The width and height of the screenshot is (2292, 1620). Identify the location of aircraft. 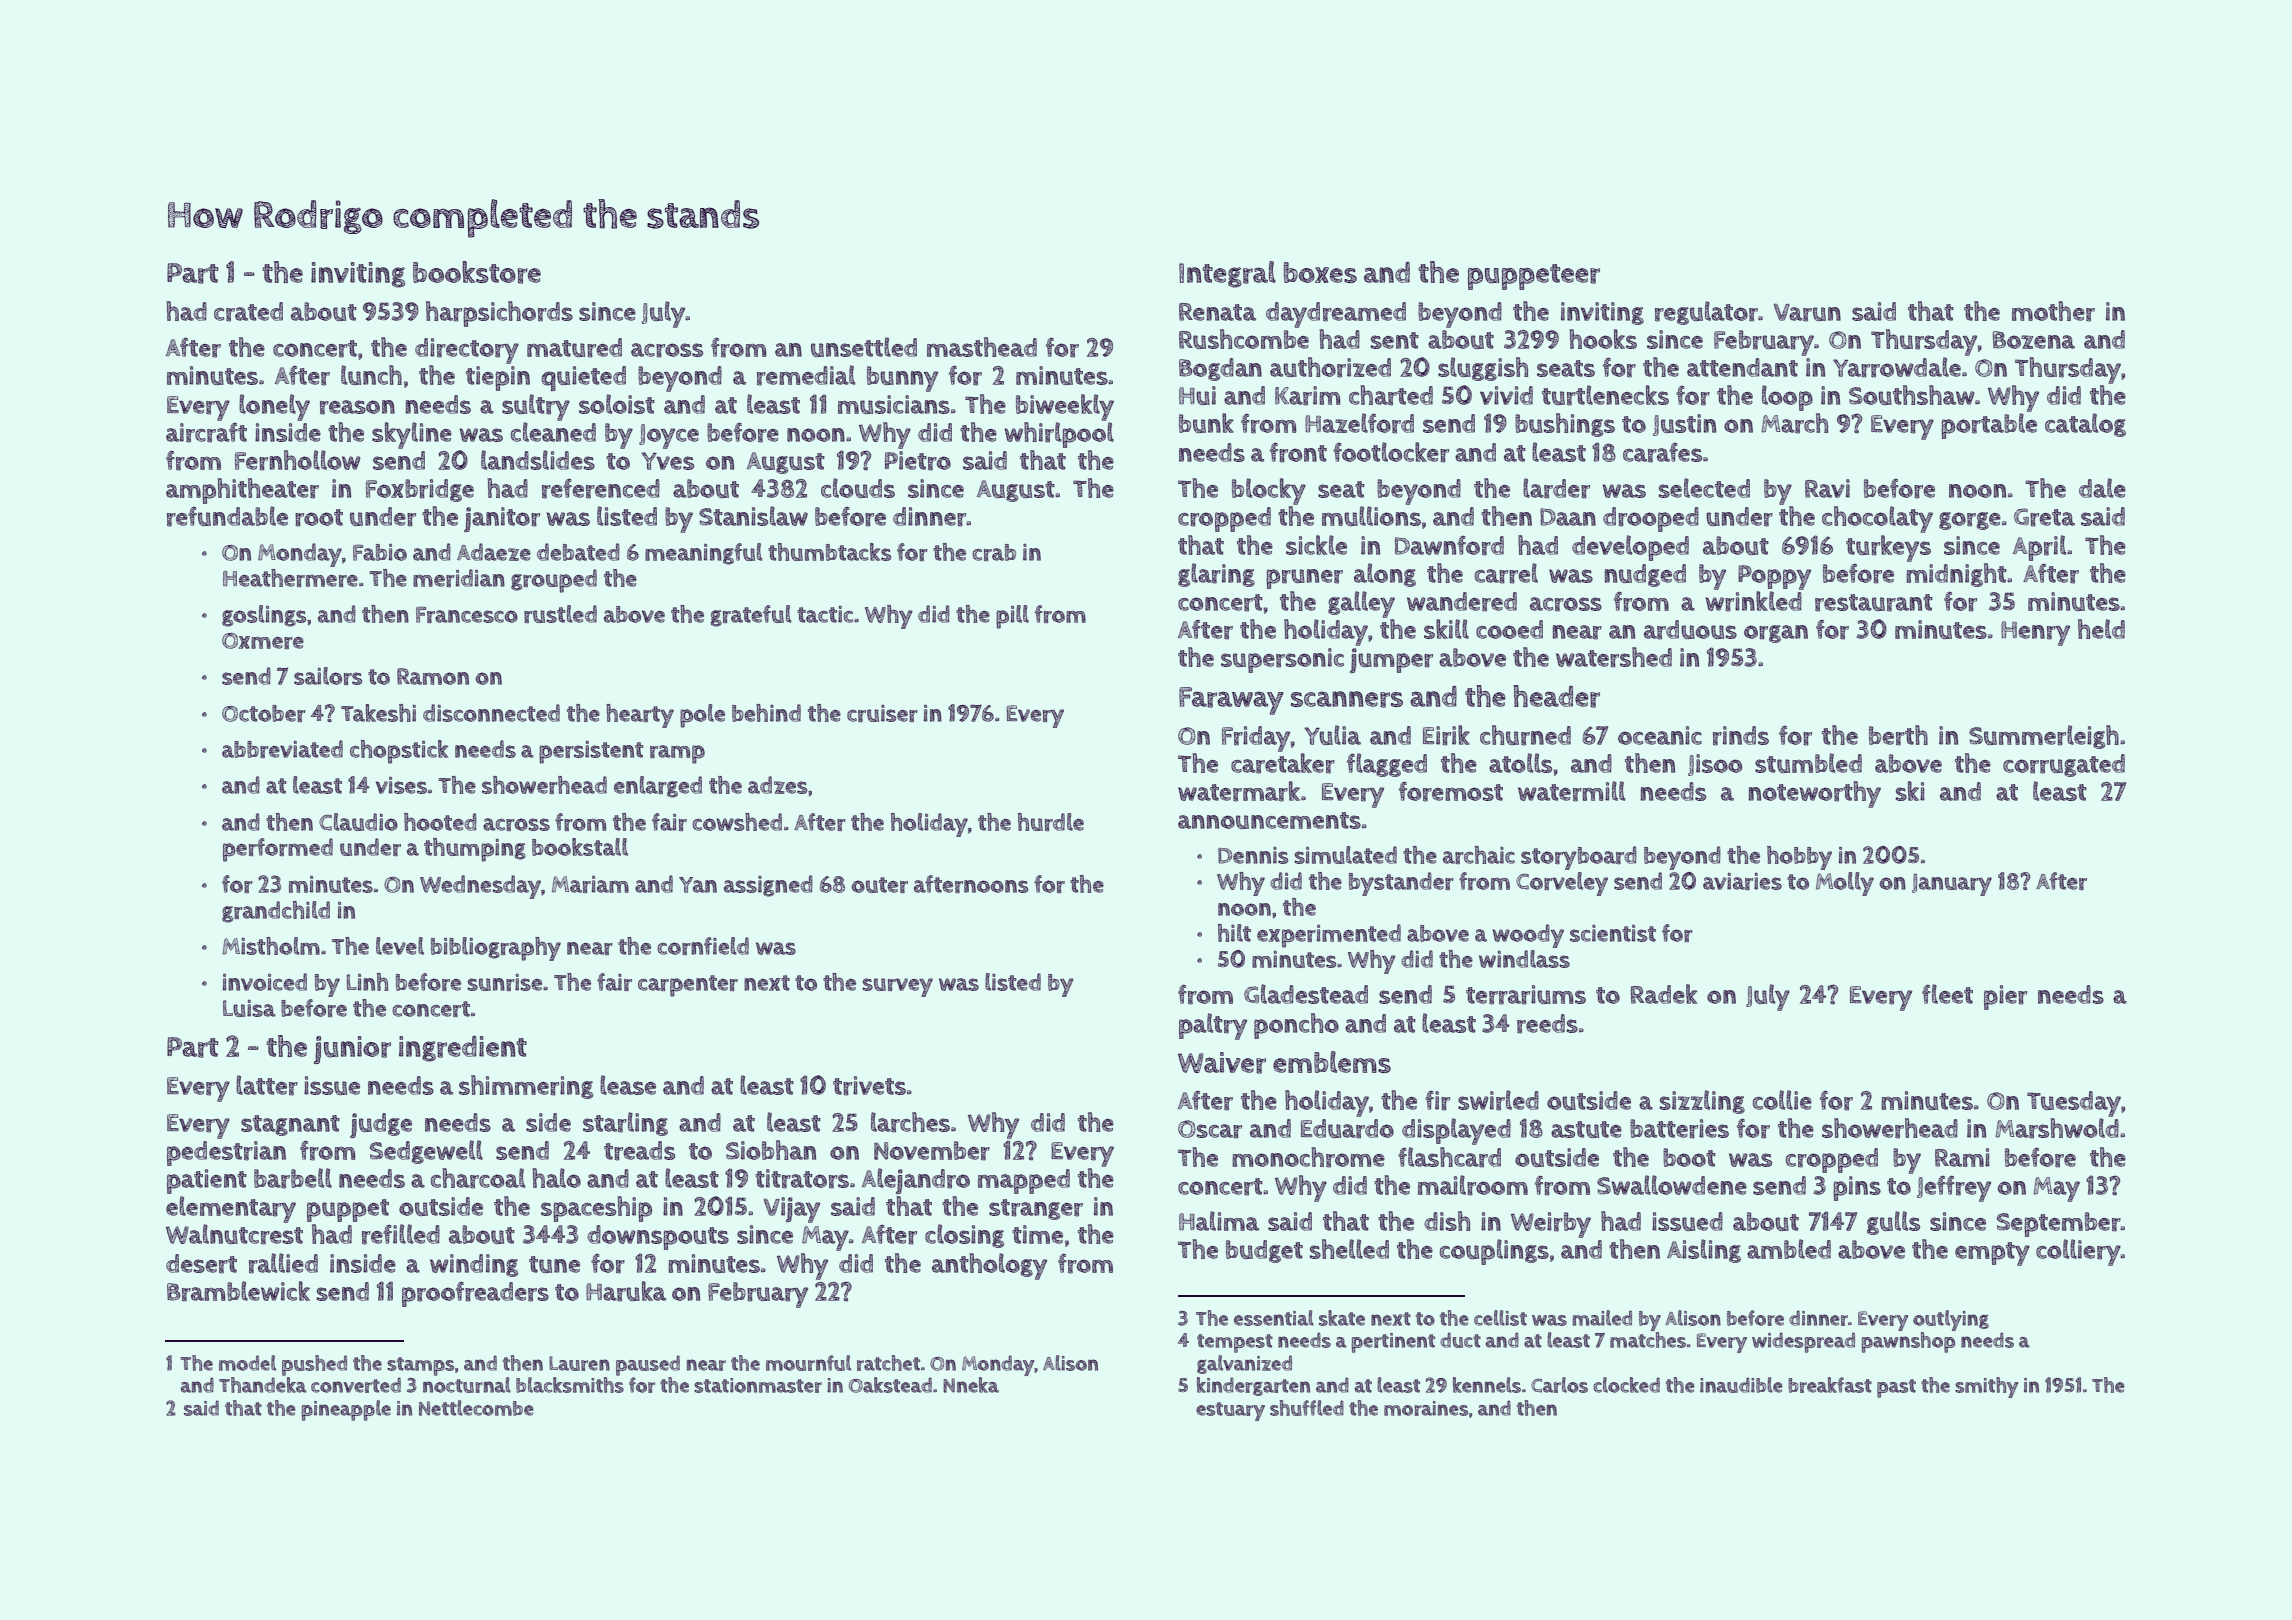
(206, 432).
